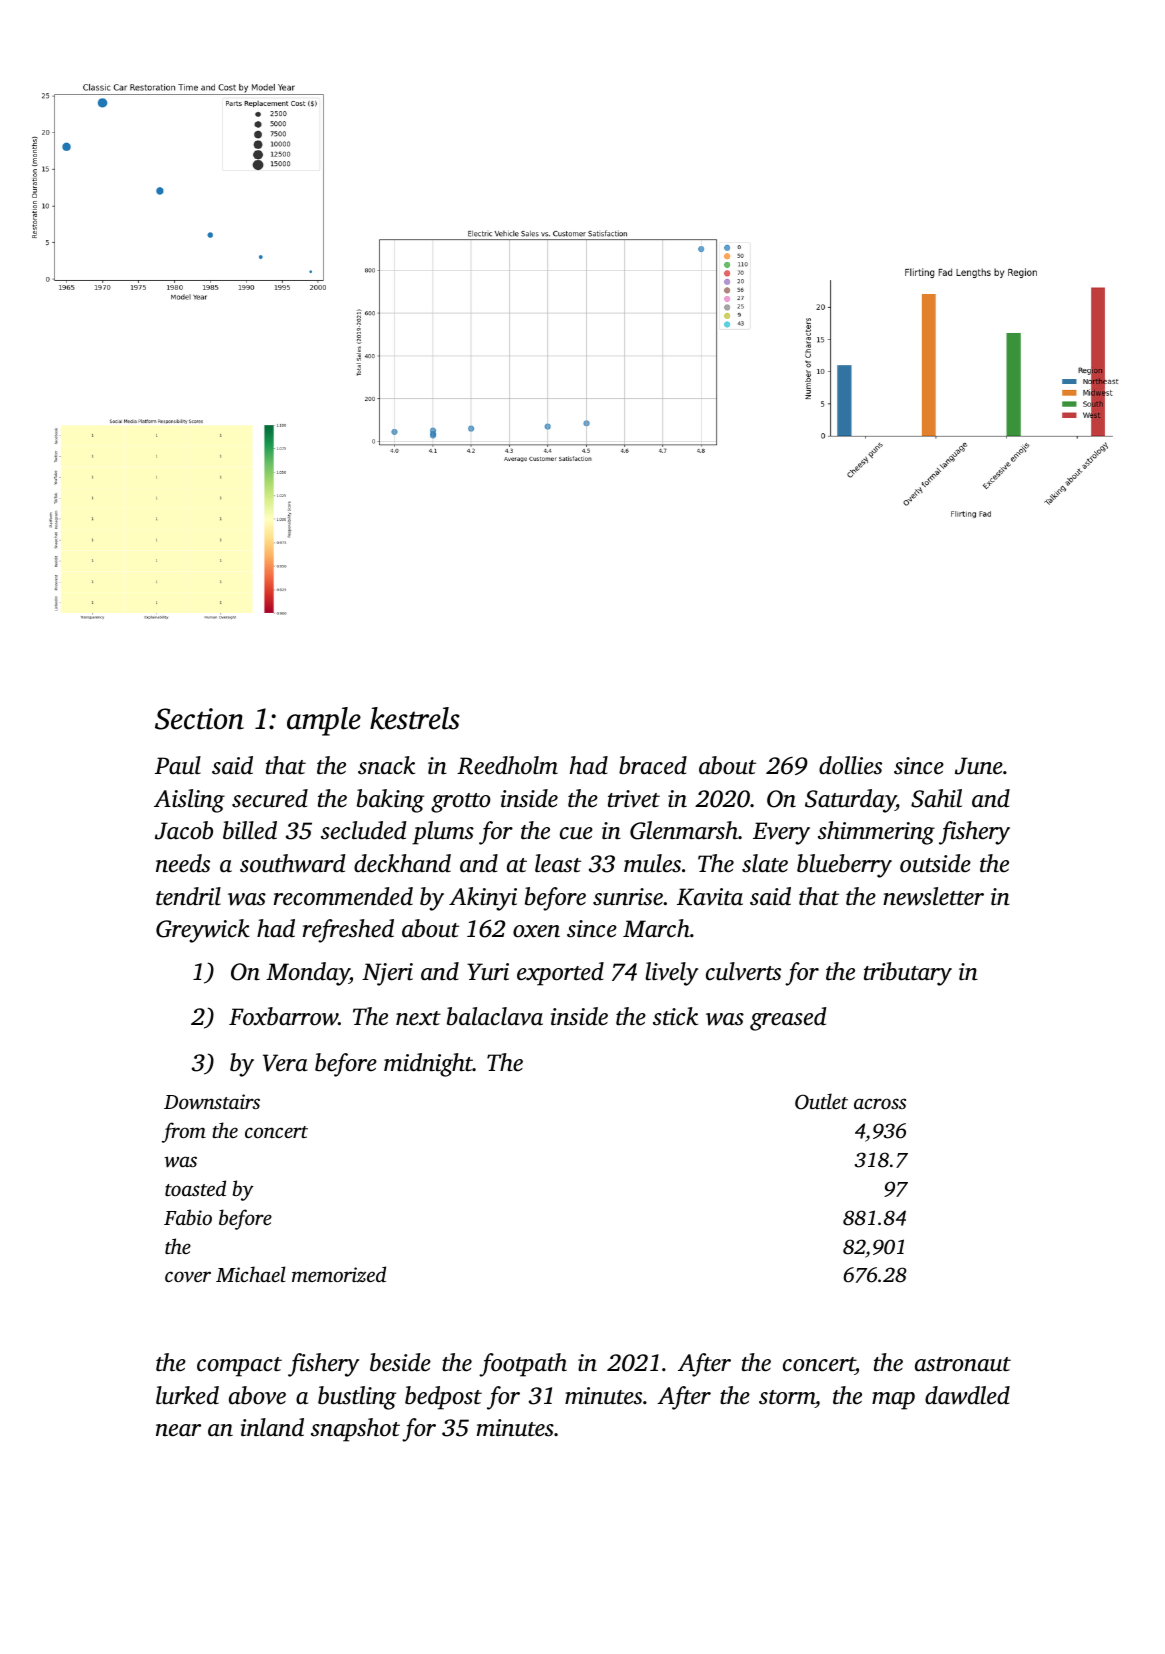 This image has width=1165, height=1654. Describe the element at coordinates (880, 1103) in the image. I see `across` at that location.
